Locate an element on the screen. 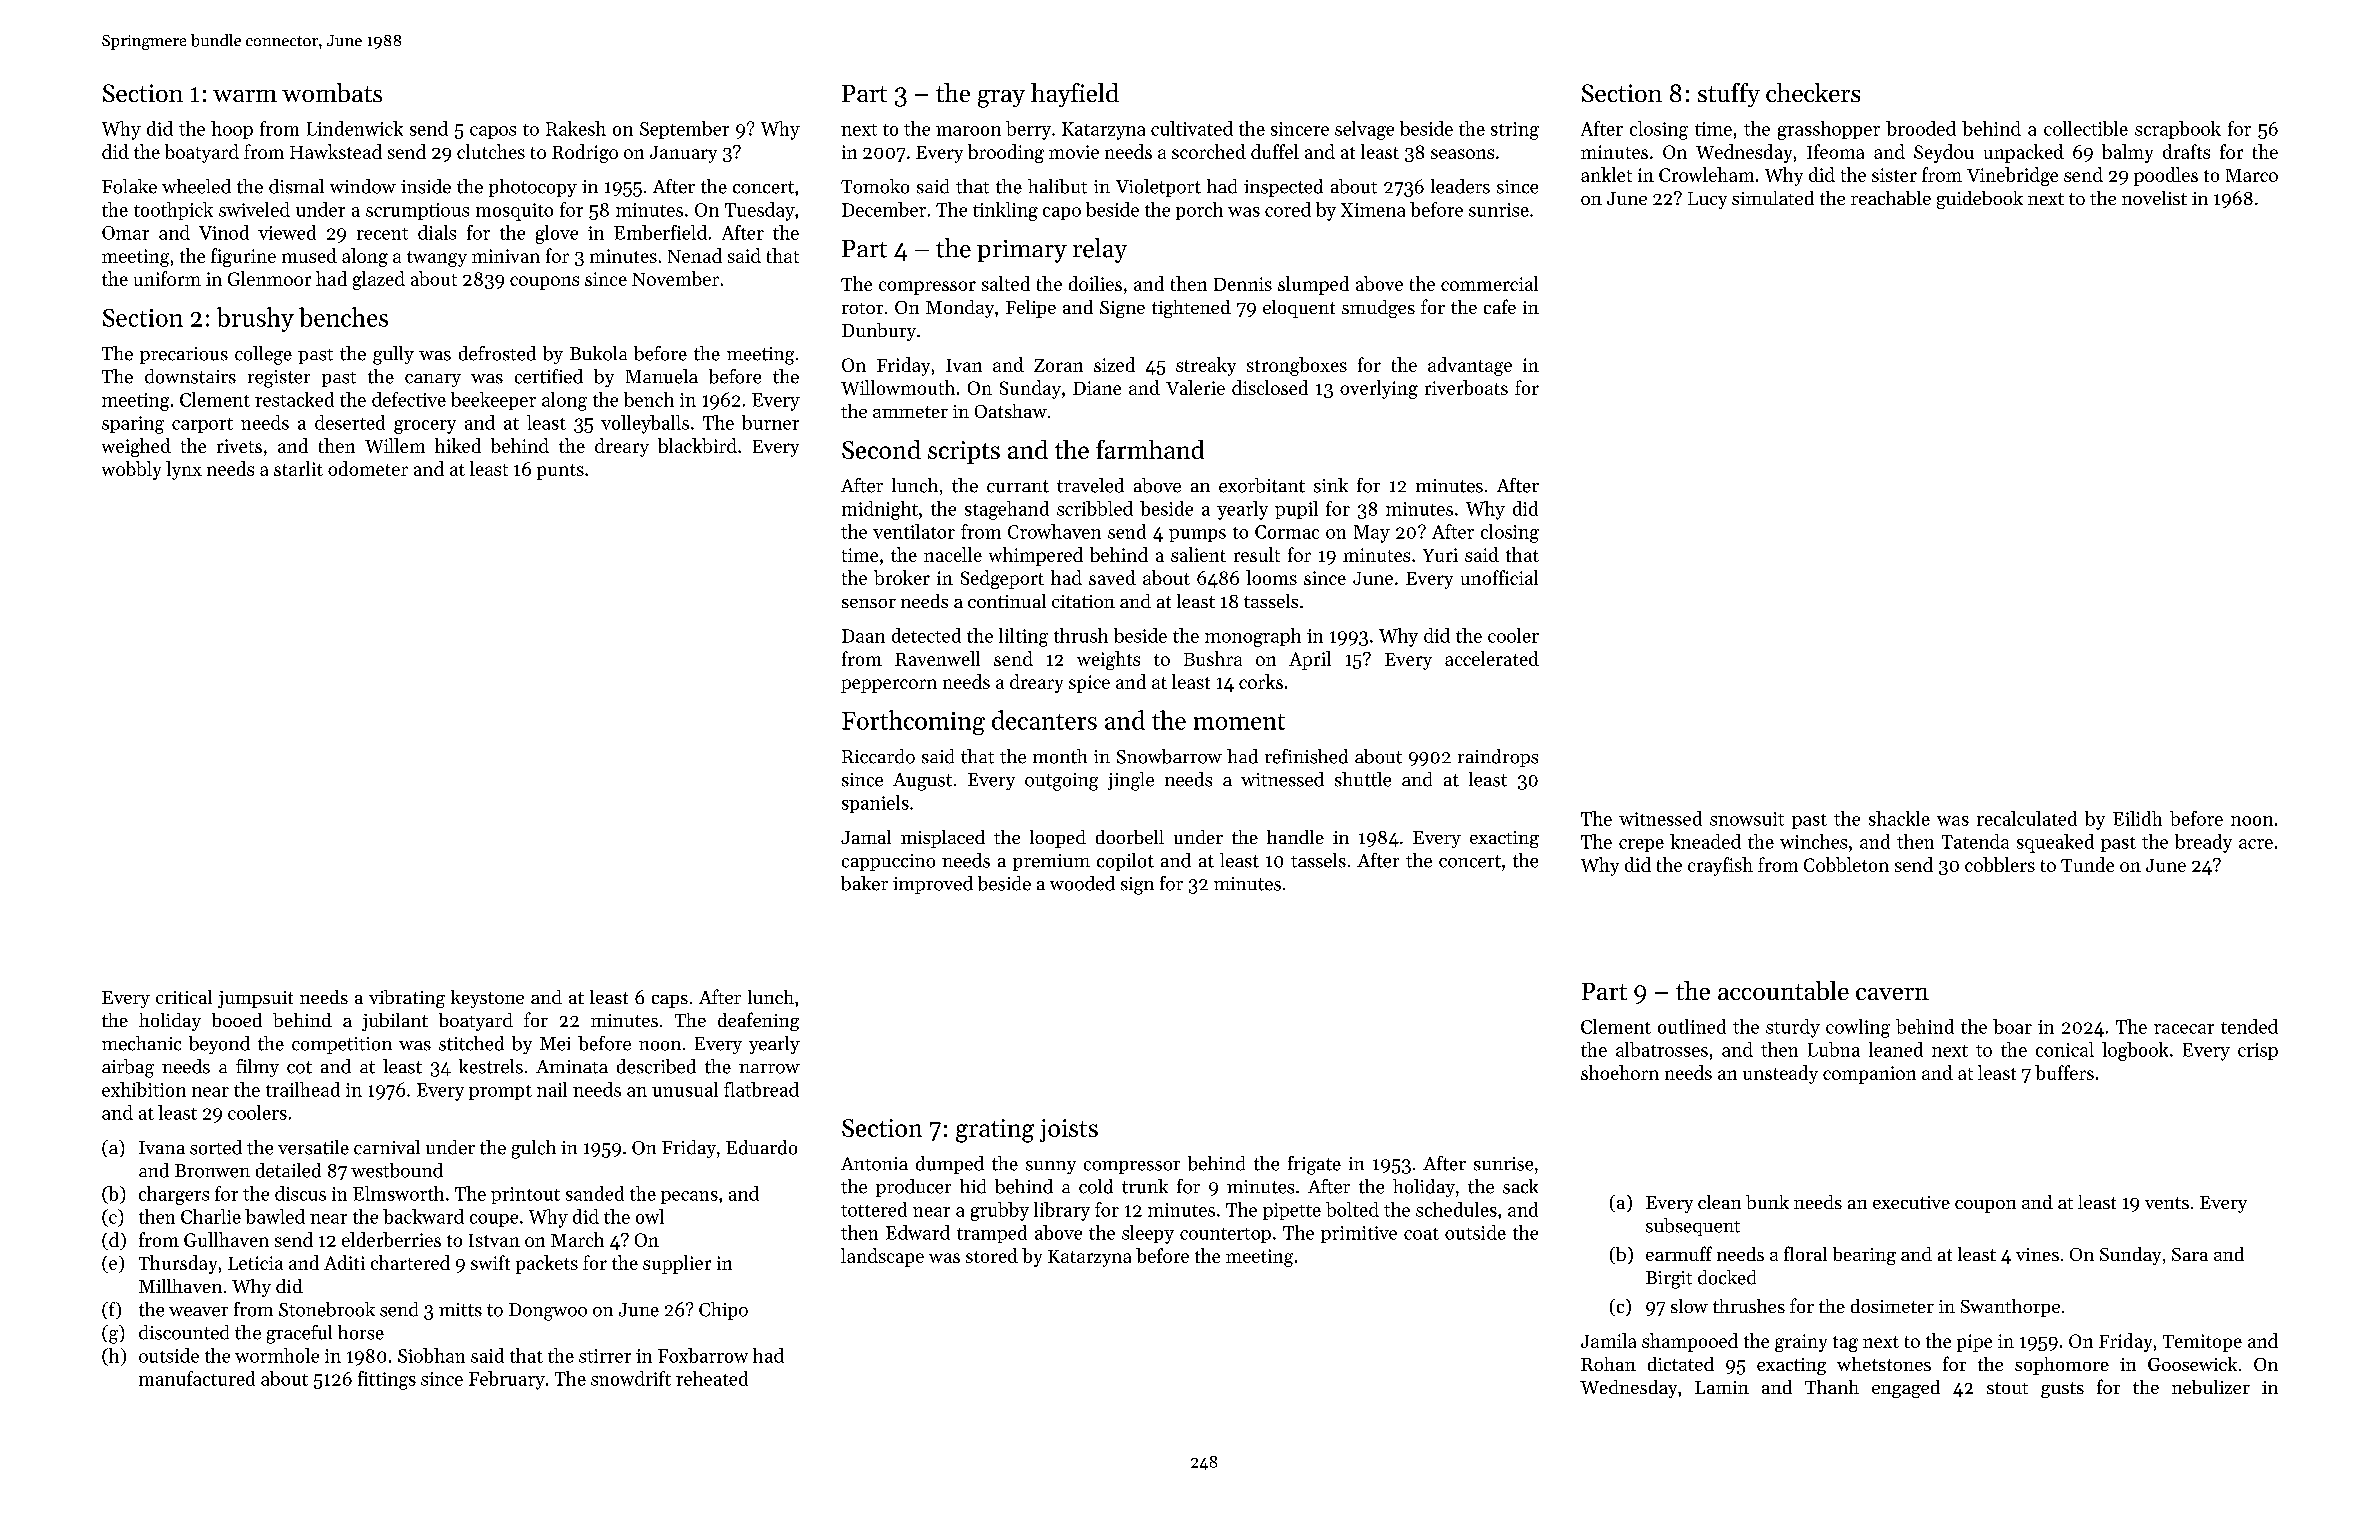 Image resolution: width=2380 pixels, height=1540 pixels. critical is located at coordinates (184, 997).
